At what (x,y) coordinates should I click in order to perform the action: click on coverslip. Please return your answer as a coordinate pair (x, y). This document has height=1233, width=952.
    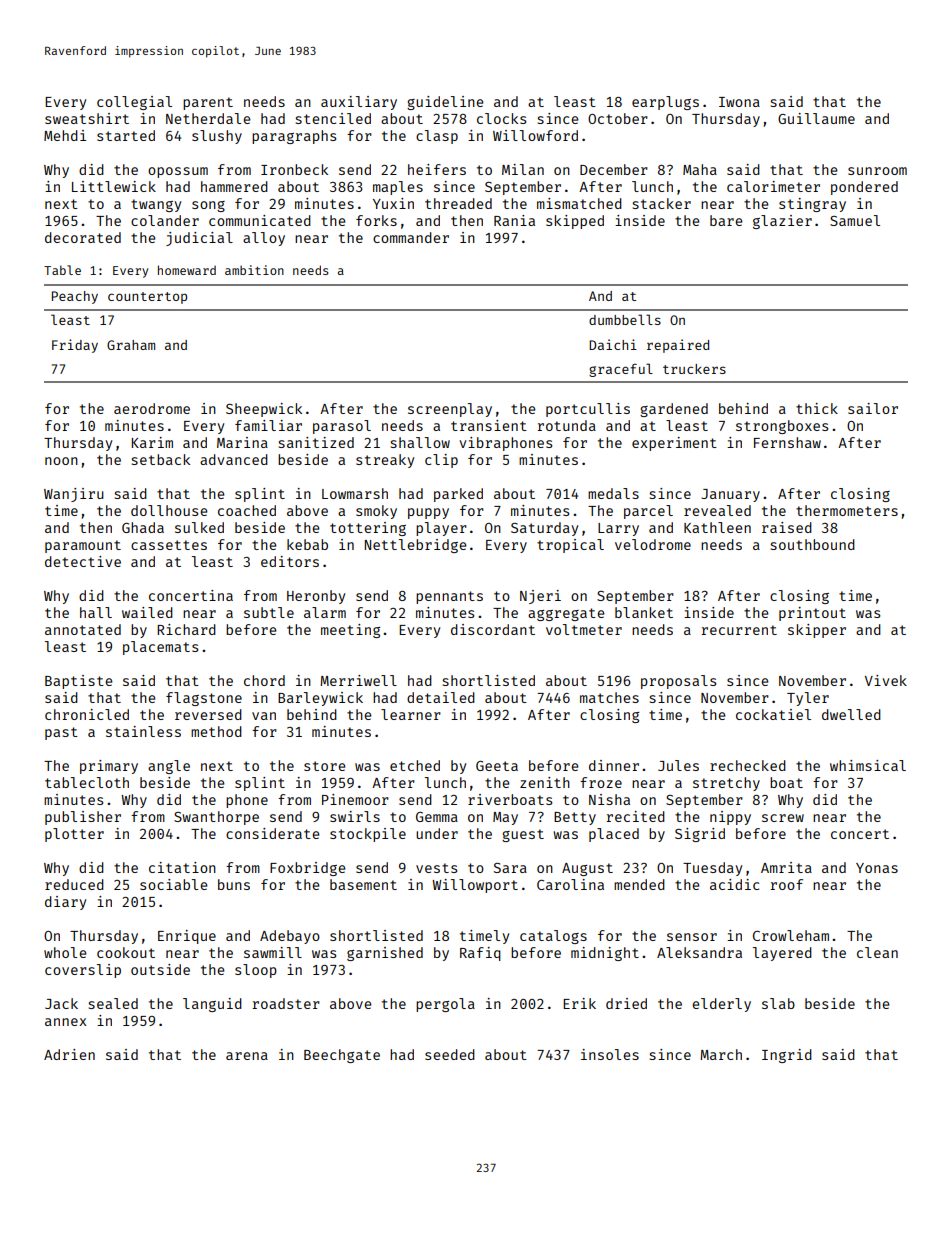
    Looking at the image, I should click on (83, 971).
